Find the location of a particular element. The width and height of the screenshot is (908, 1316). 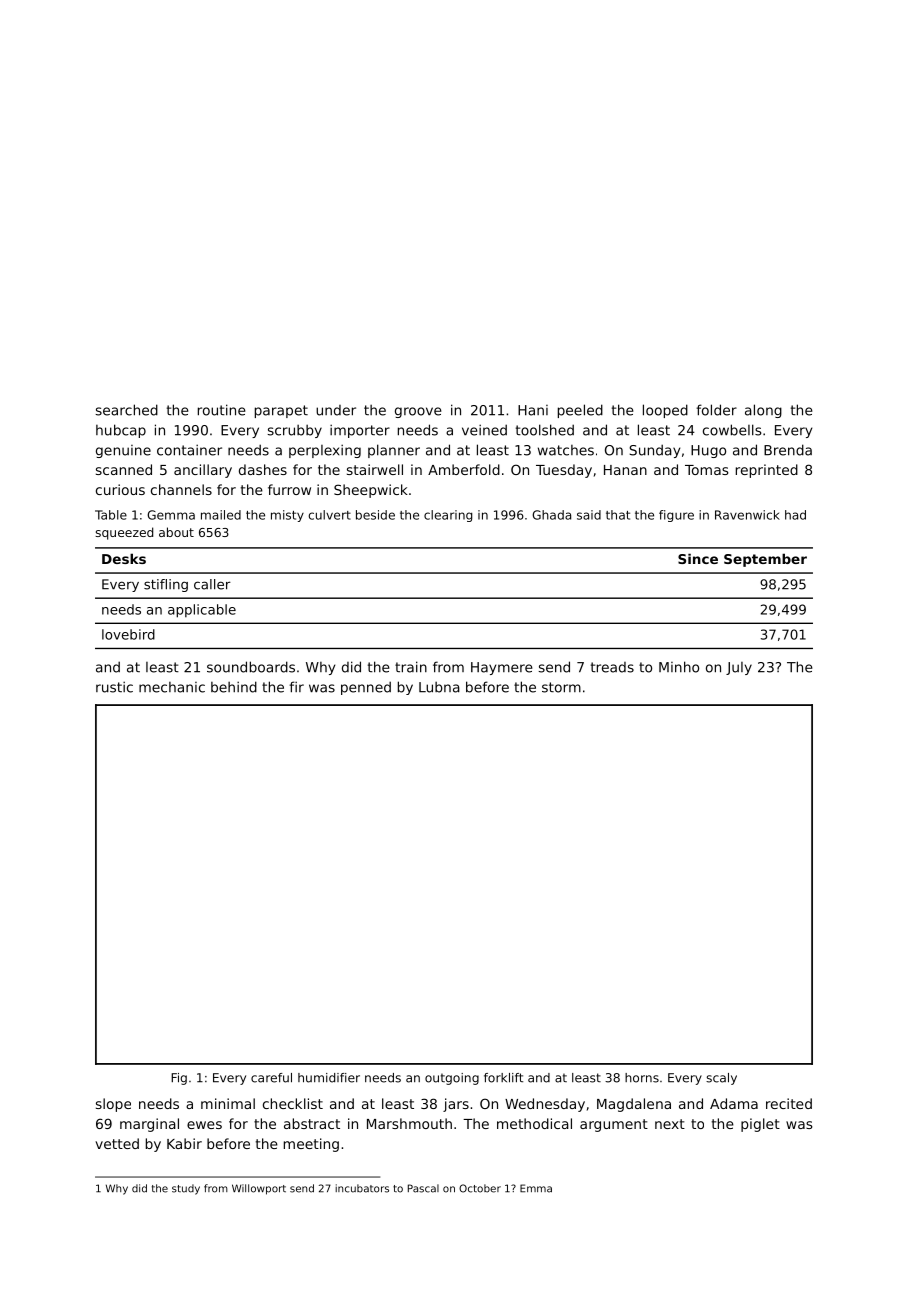

scaly is located at coordinates (721, 1079).
